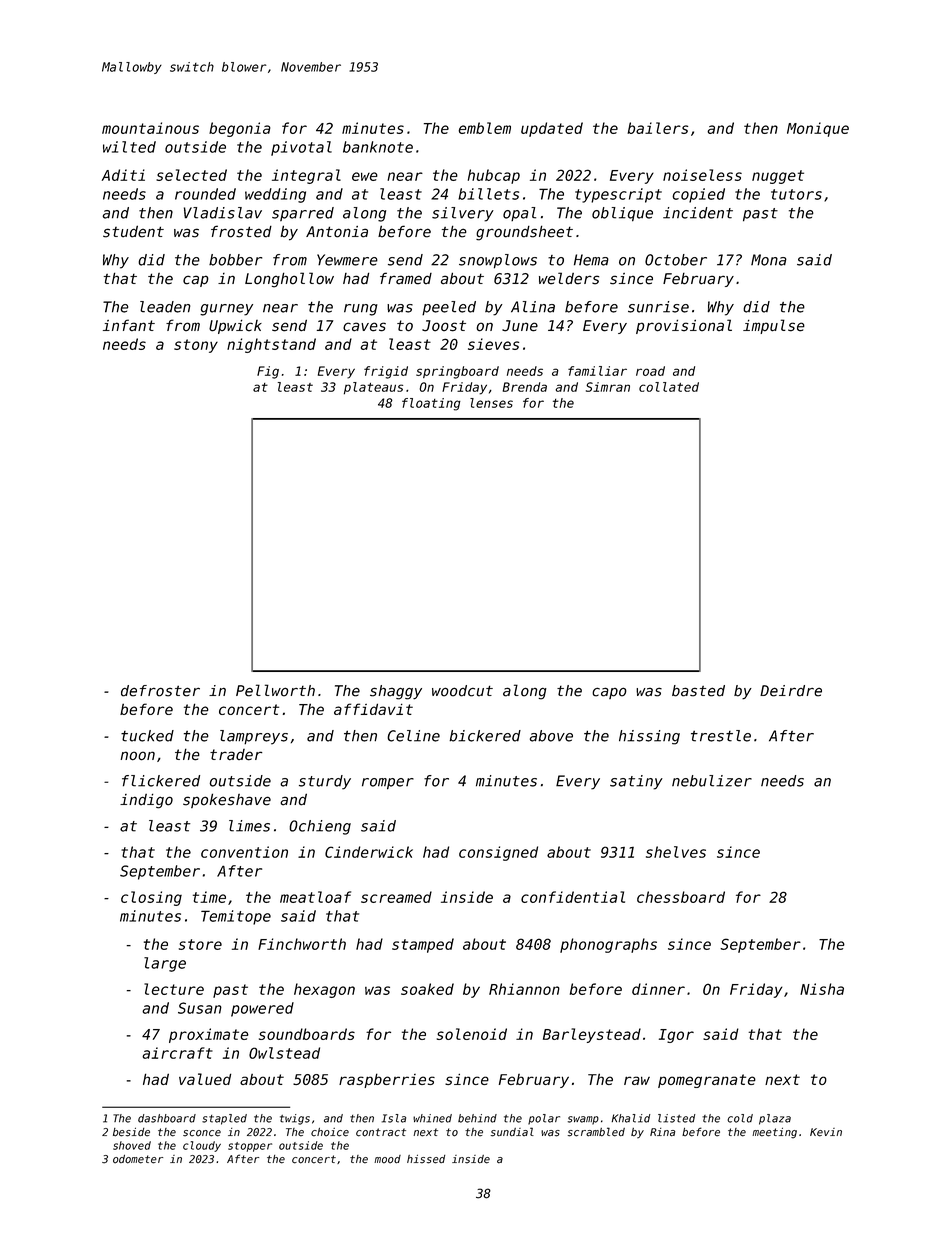 Image resolution: width=952 pixels, height=1233 pixels. I want to click on woodcut, so click(462, 691).
